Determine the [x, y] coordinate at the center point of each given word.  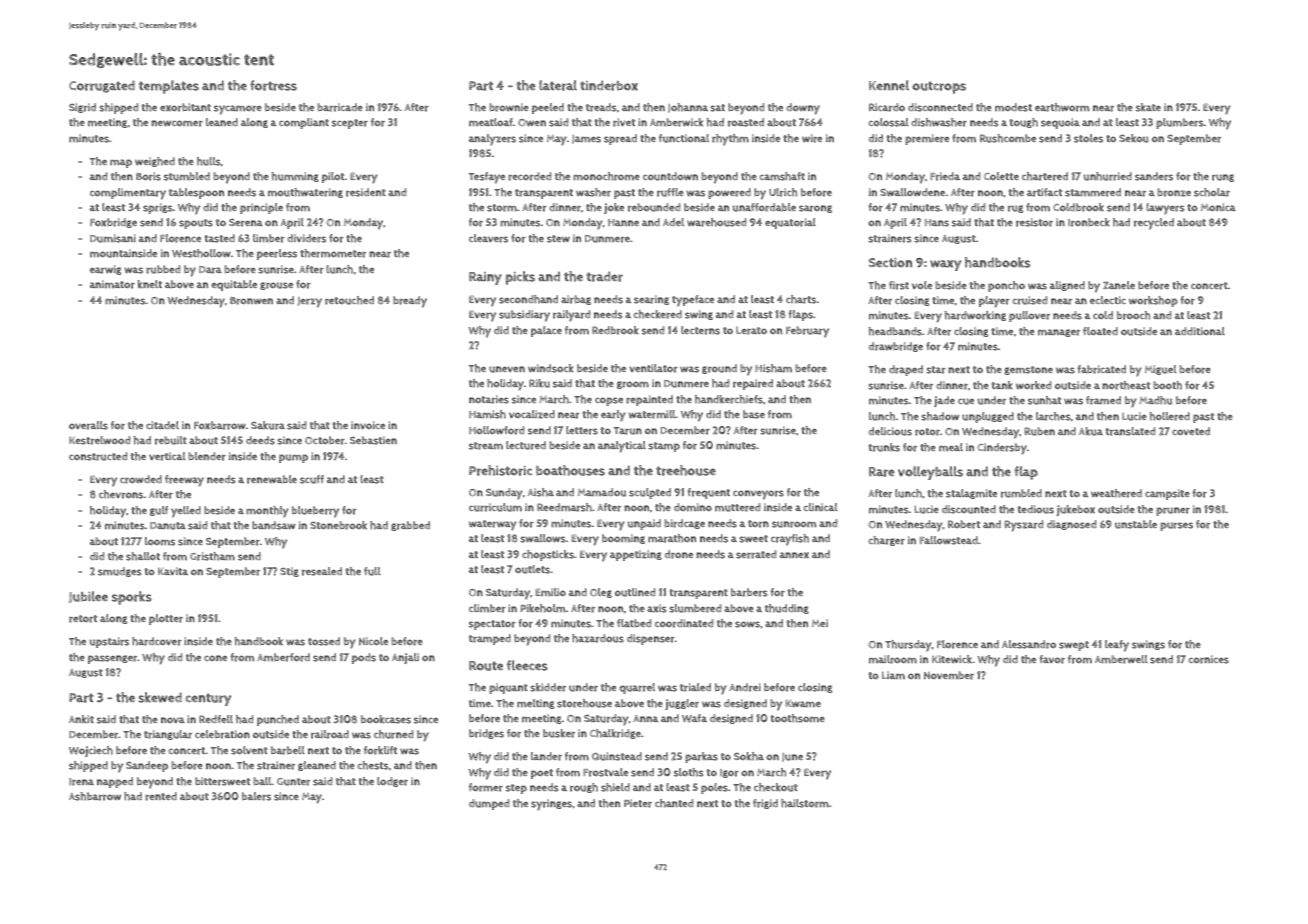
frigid [765, 804]
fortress [273, 85]
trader [604, 276]
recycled [1154, 224]
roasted [746, 122]
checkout [776, 787]
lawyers [1165, 209]
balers [256, 796]
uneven [507, 369]
